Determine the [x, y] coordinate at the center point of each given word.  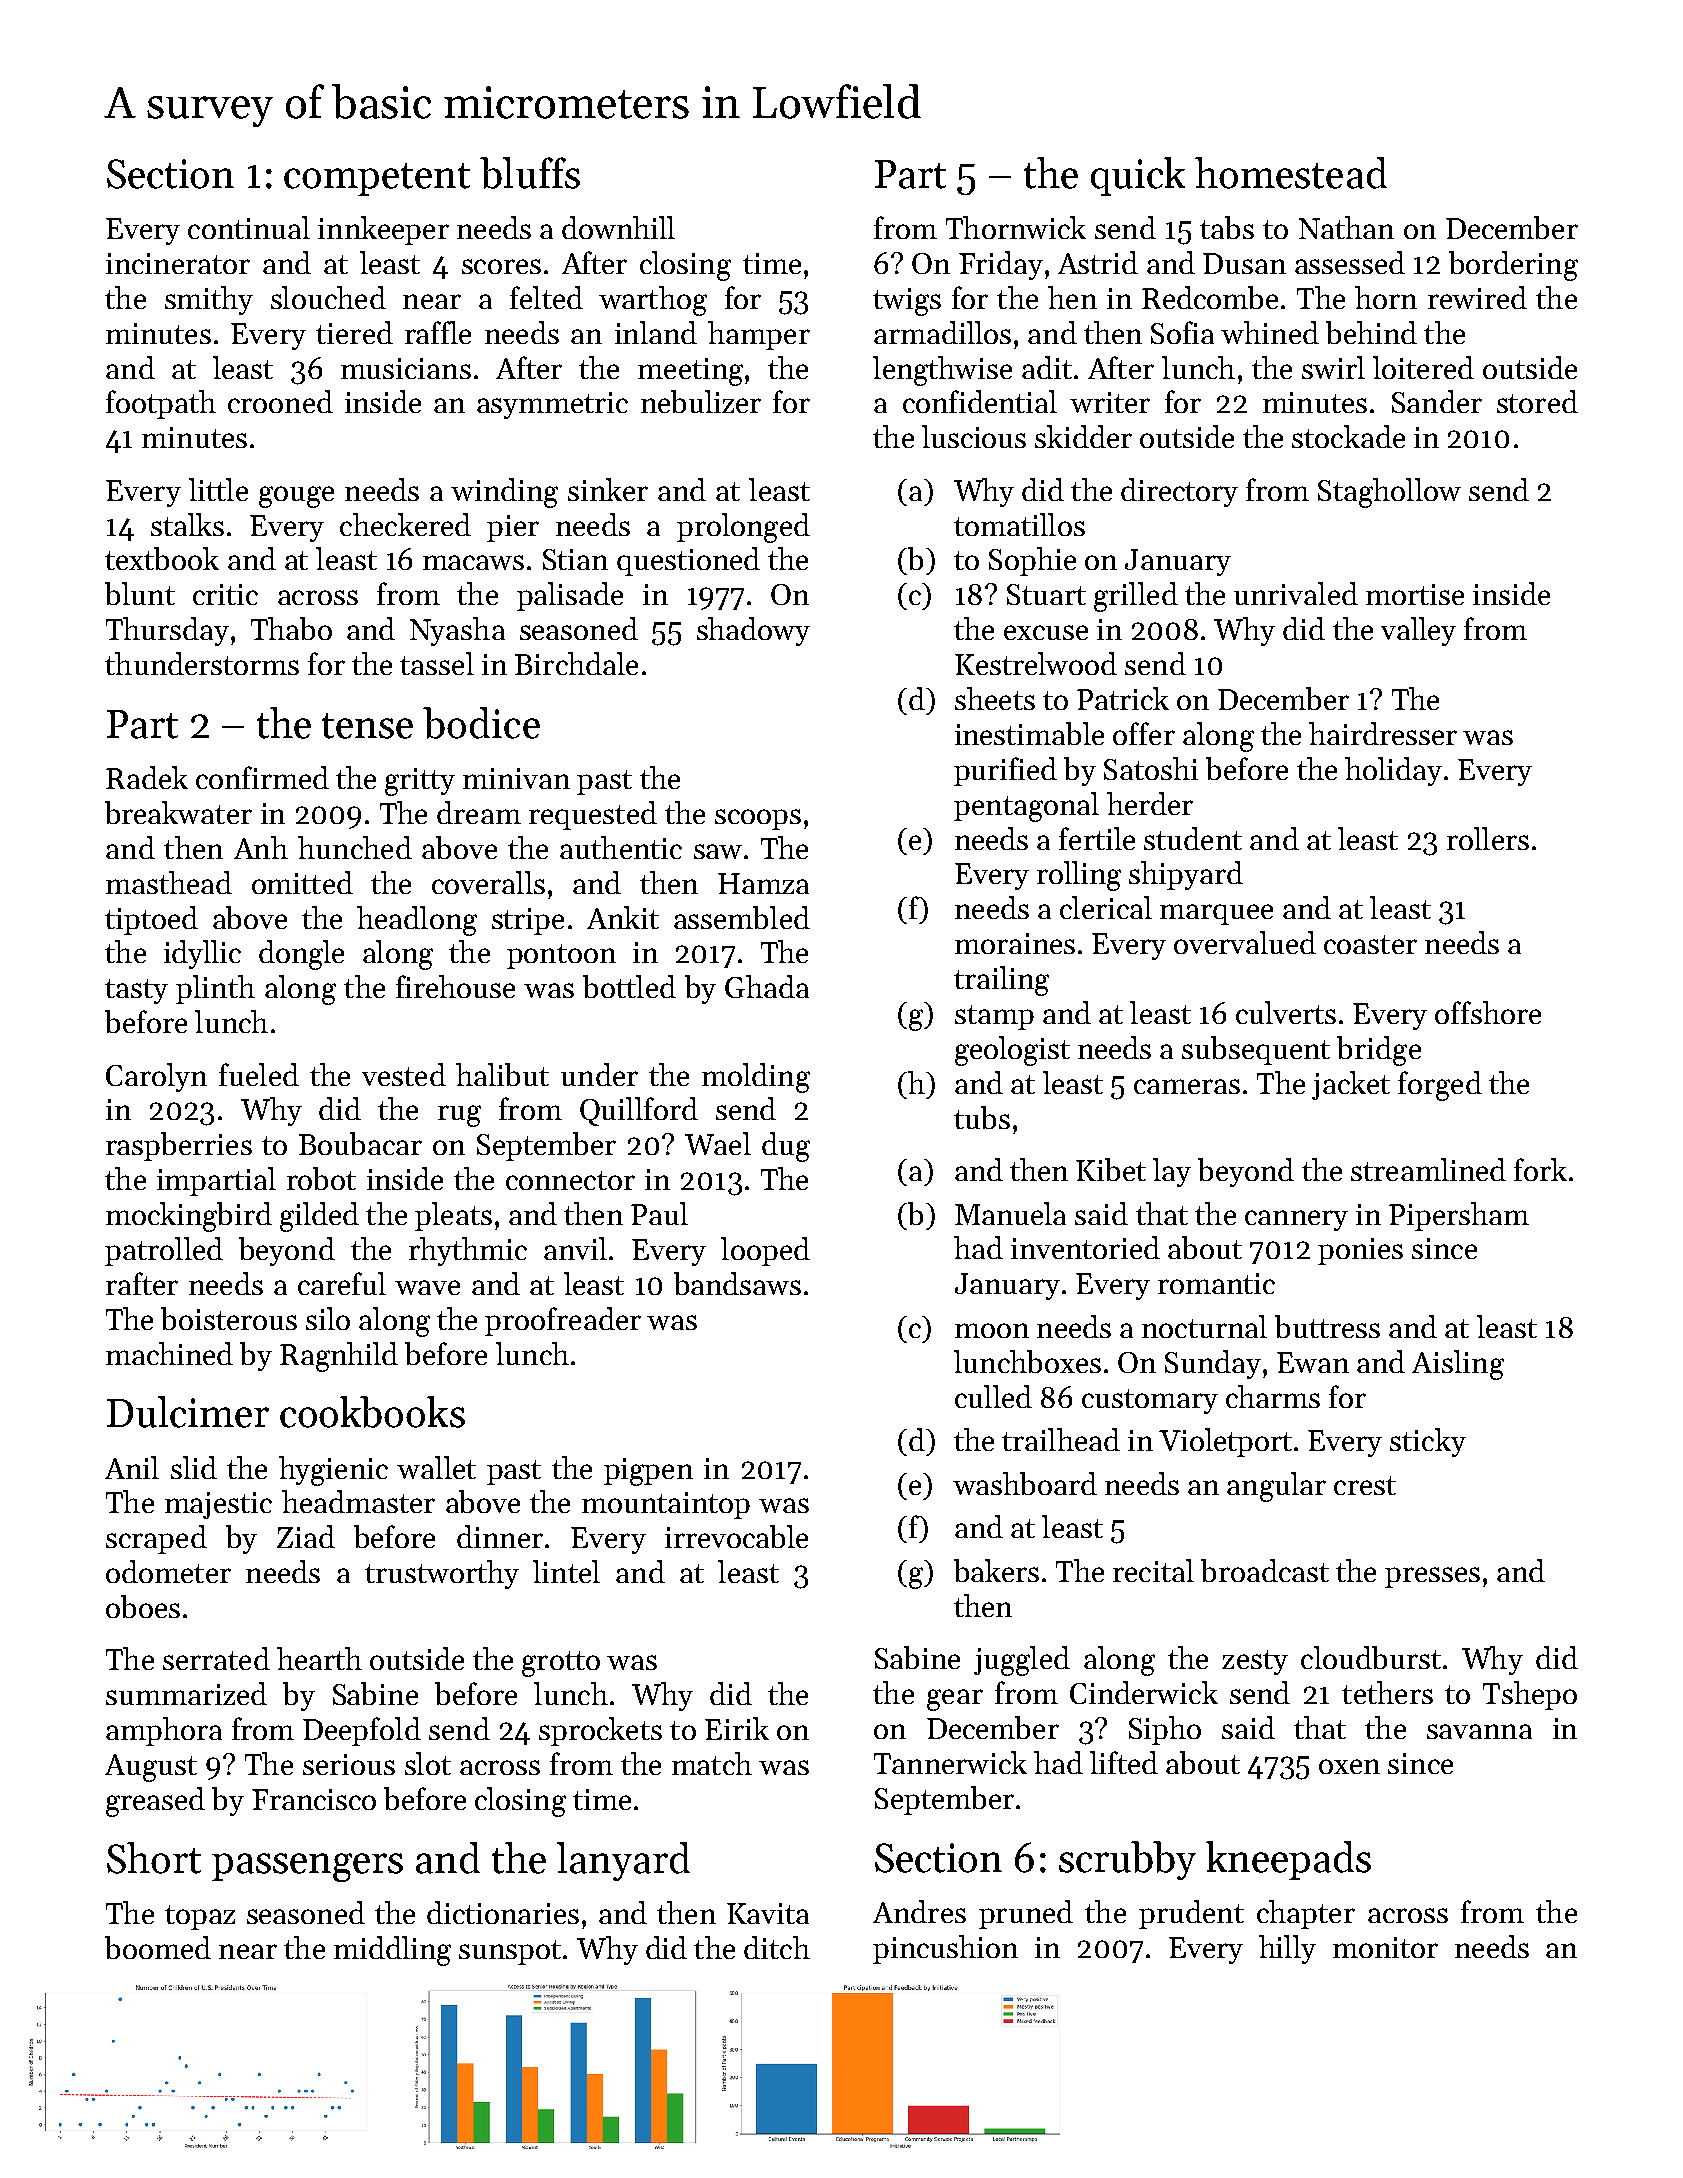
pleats [453, 1216]
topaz [200, 1917]
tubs [982, 1117]
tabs [1227, 227]
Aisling [1458, 1365]
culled [993, 1396]
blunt [140, 593]
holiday [1393, 771]
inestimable [1029, 733]
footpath [161, 404]
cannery [1296, 1220]
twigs [907, 302]
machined [169, 1353]
